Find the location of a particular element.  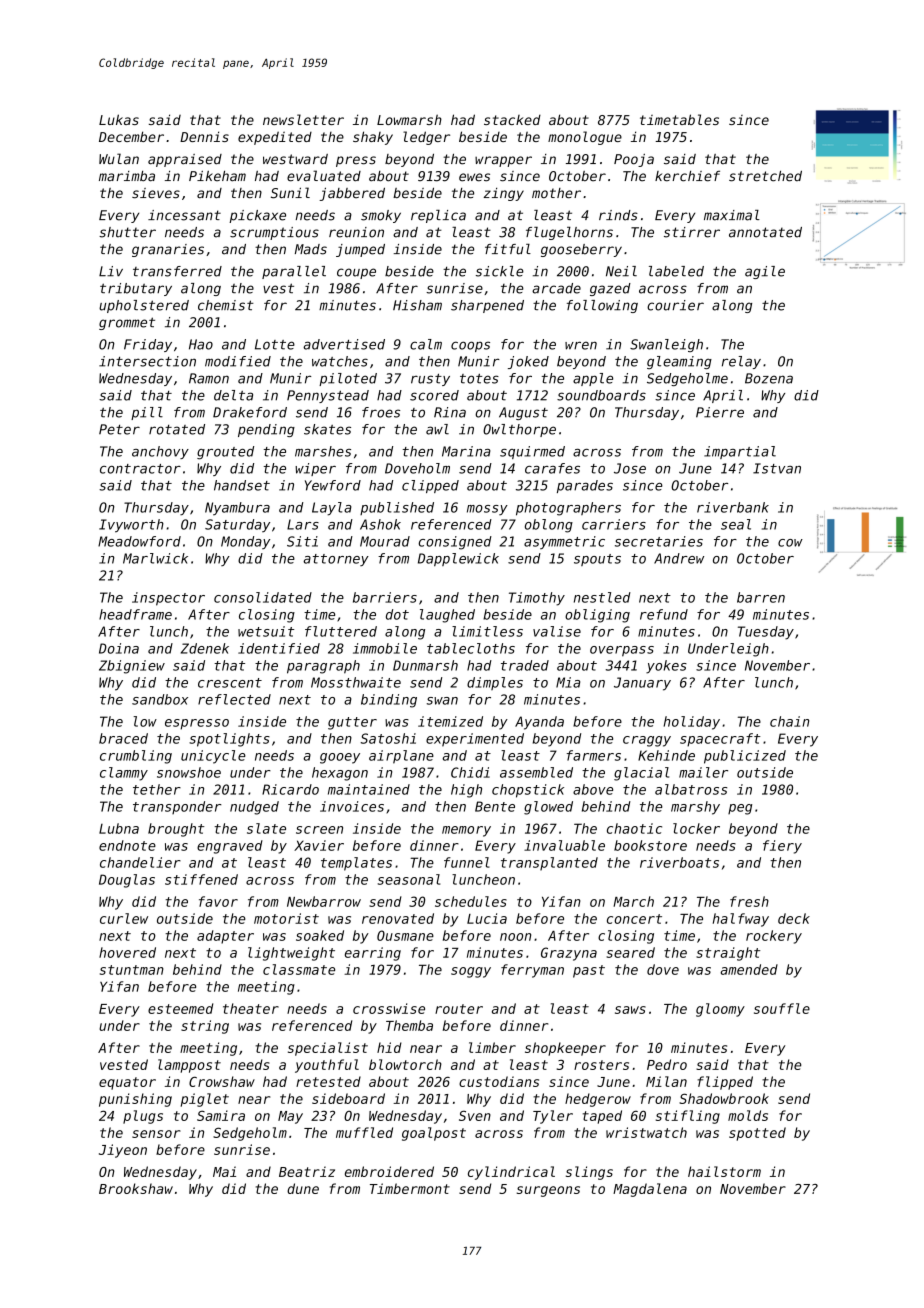

Timbermont is located at coordinates (410, 1188).
